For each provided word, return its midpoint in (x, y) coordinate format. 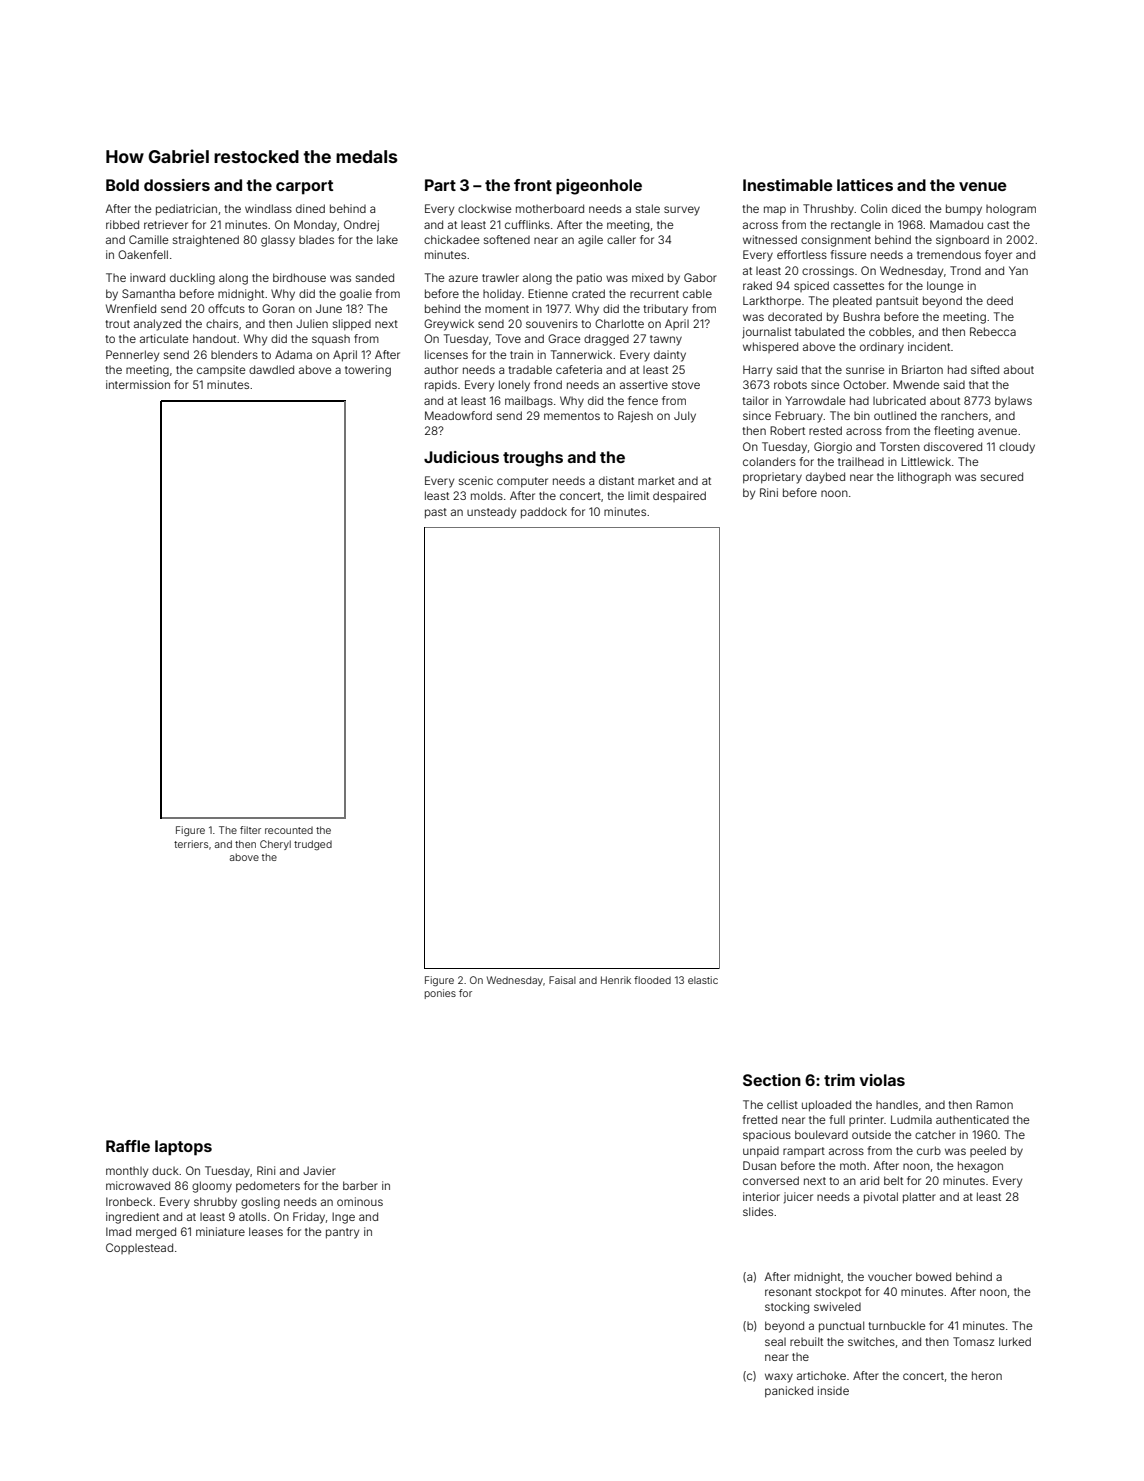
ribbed (122, 224)
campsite (221, 370)
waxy (779, 1378)
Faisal (562, 980)
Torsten (900, 446)
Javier (319, 1170)
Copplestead (139, 1248)
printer (866, 1120)
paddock (544, 513)
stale (648, 208)
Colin (874, 208)
